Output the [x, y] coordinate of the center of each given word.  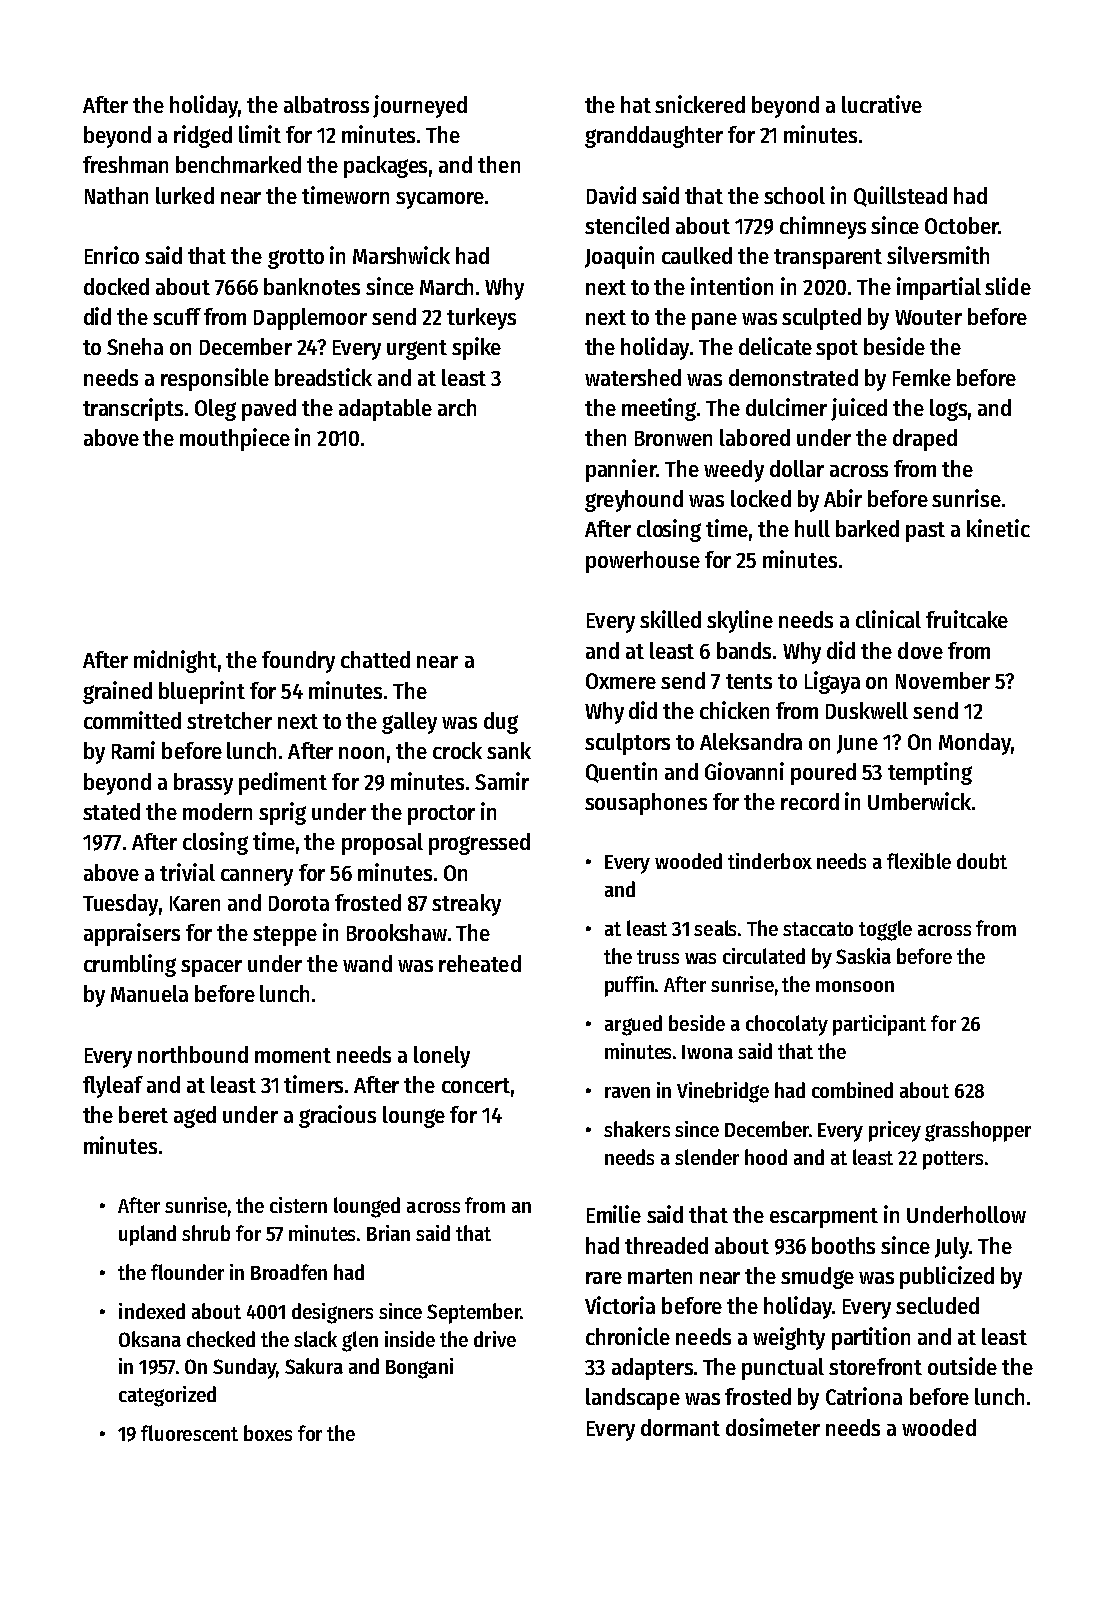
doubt [982, 861]
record [810, 801]
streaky [466, 905]
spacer [211, 968]
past [925, 532]
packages [385, 167]
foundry [298, 662]
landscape [633, 1399]
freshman [125, 164]
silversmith [938, 255]
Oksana [150, 1339]
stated [111, 811]
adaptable [385, 410]
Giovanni [744, 771]
